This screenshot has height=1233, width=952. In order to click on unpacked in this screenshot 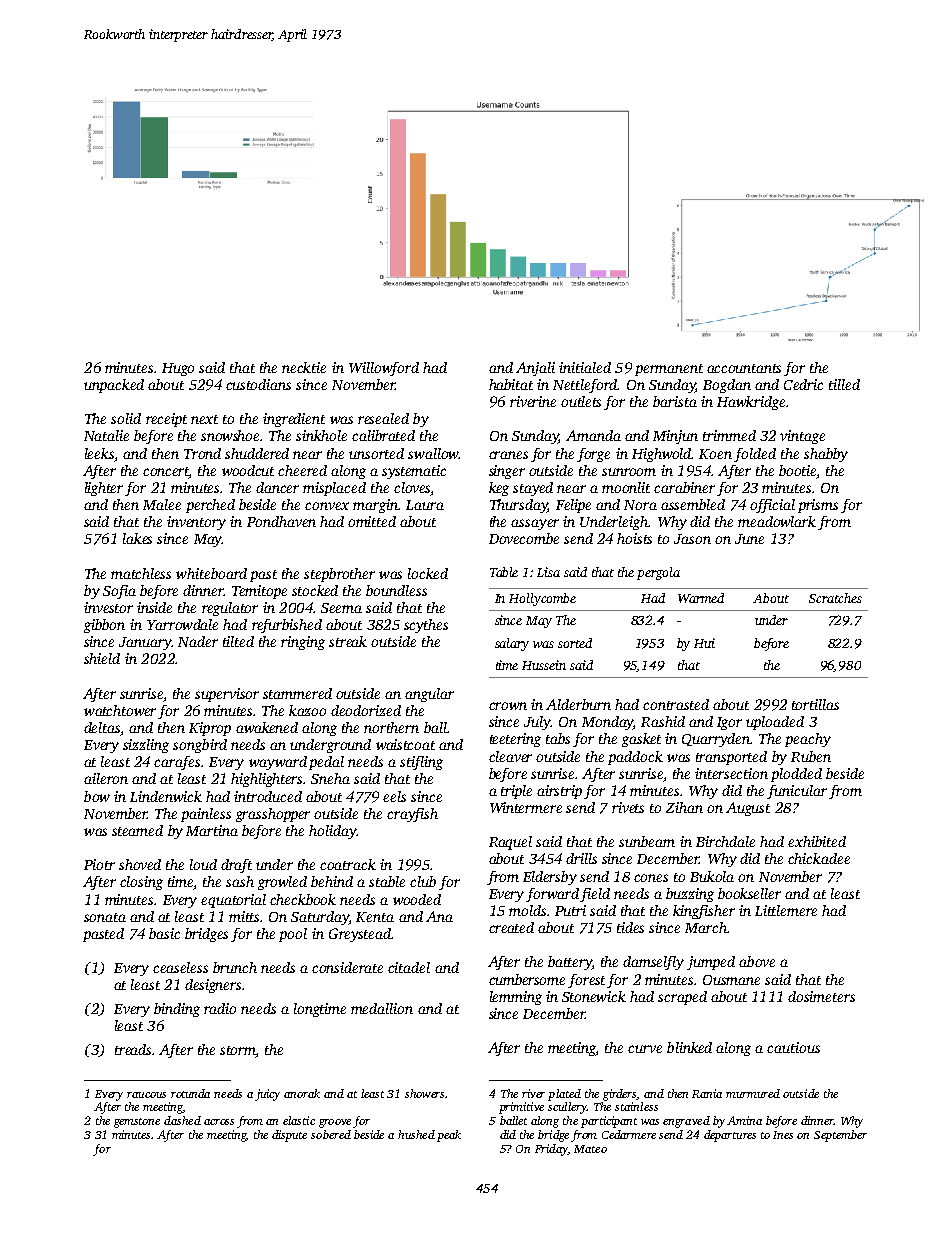, I will do `click(114, 386)`.
